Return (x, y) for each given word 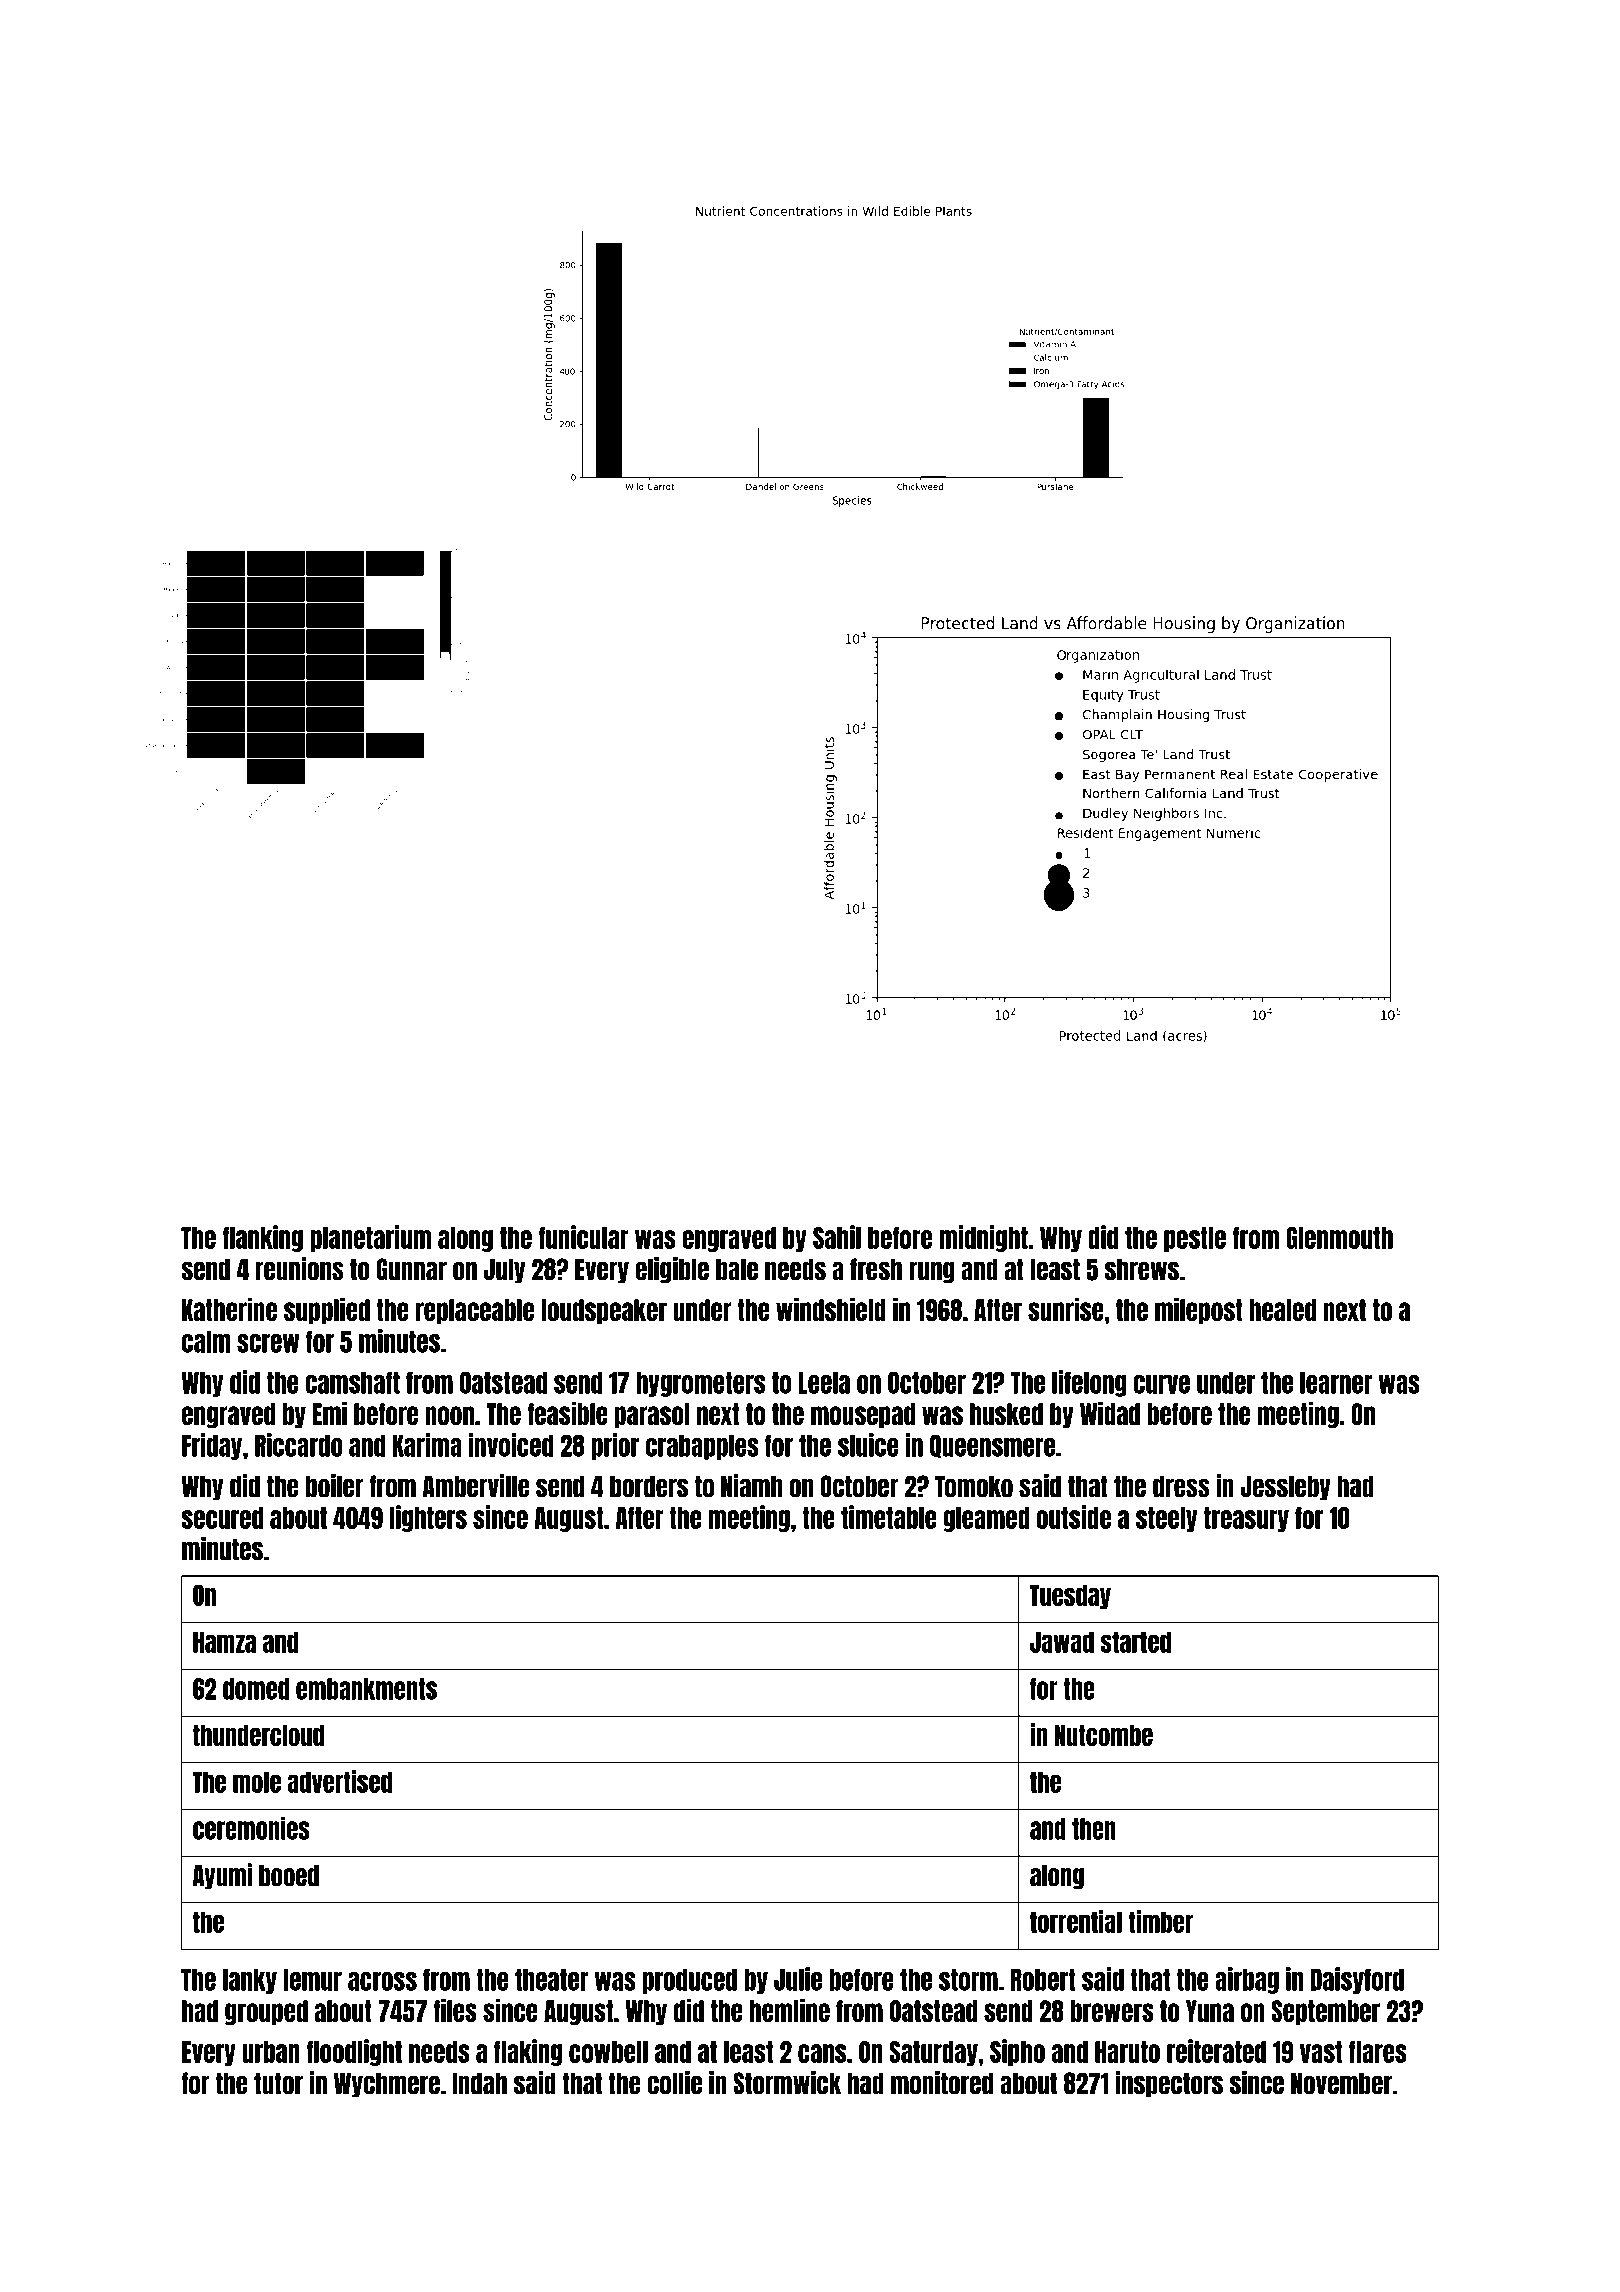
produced (689, 1981)
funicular (583, 1237)
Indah (480, 2083)
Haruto (1127, 2052)
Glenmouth (1339, 1238)
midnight (983, 1238)
